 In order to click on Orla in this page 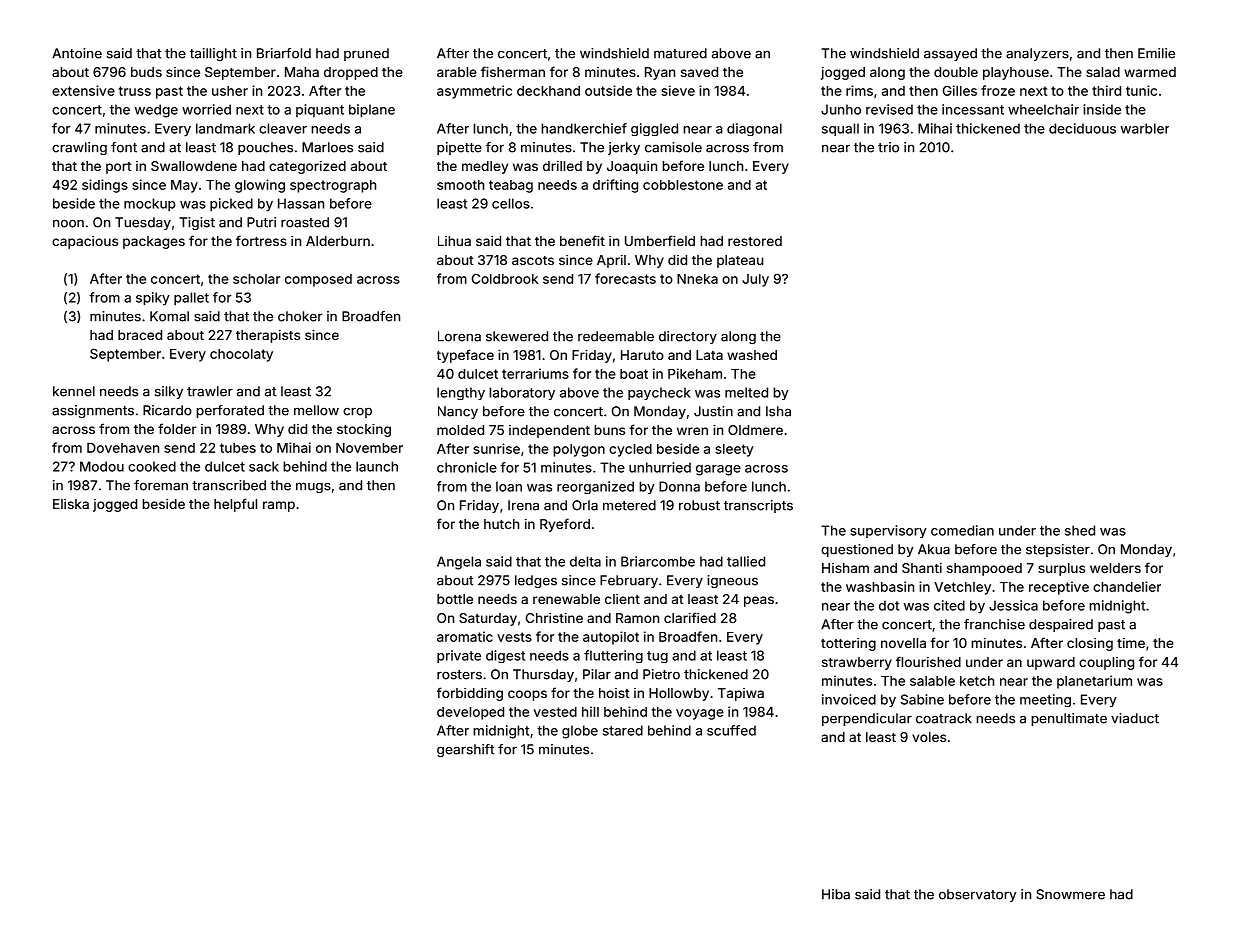, I will do `click(585, 505)`.
